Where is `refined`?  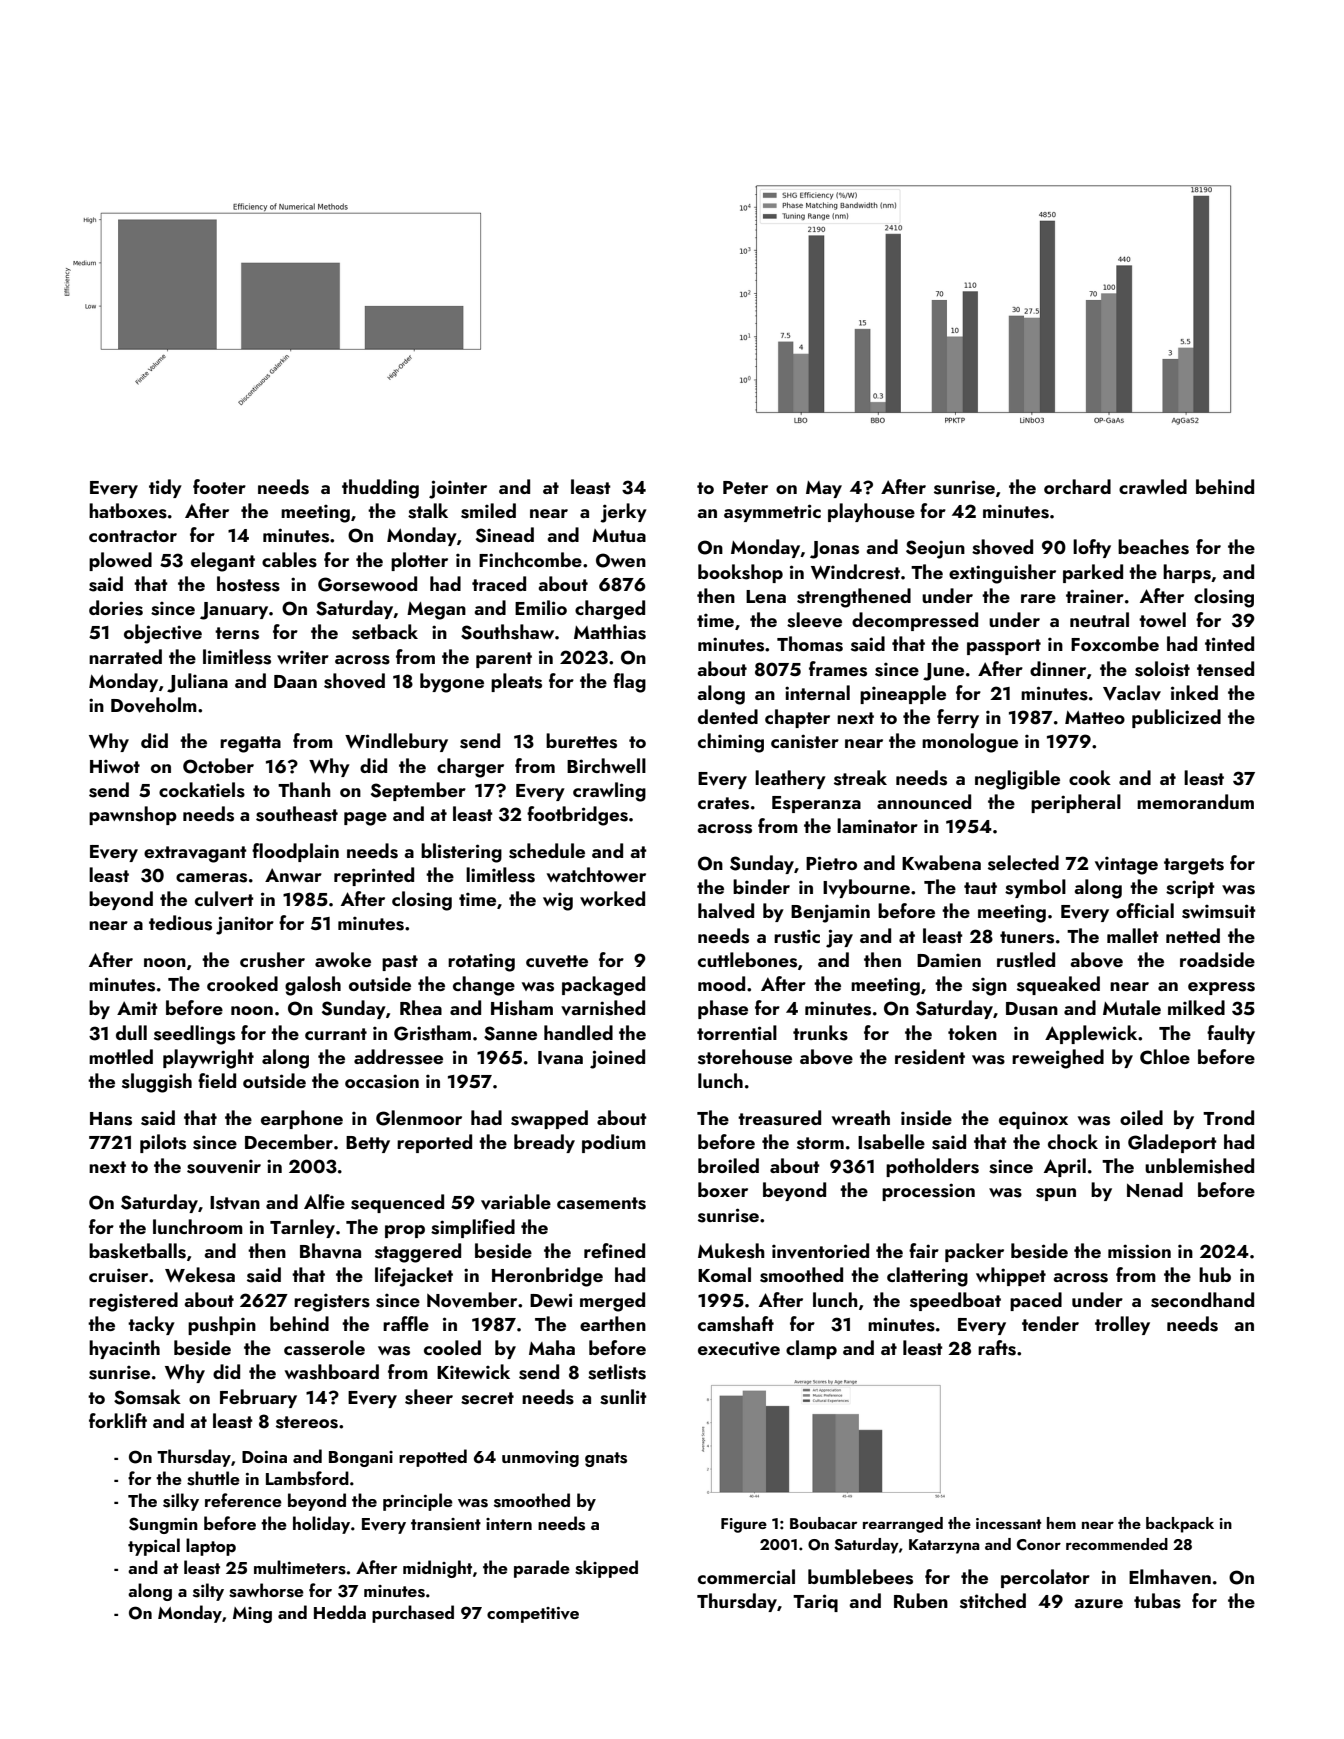 refined is located at coordinates (614, 1250).
